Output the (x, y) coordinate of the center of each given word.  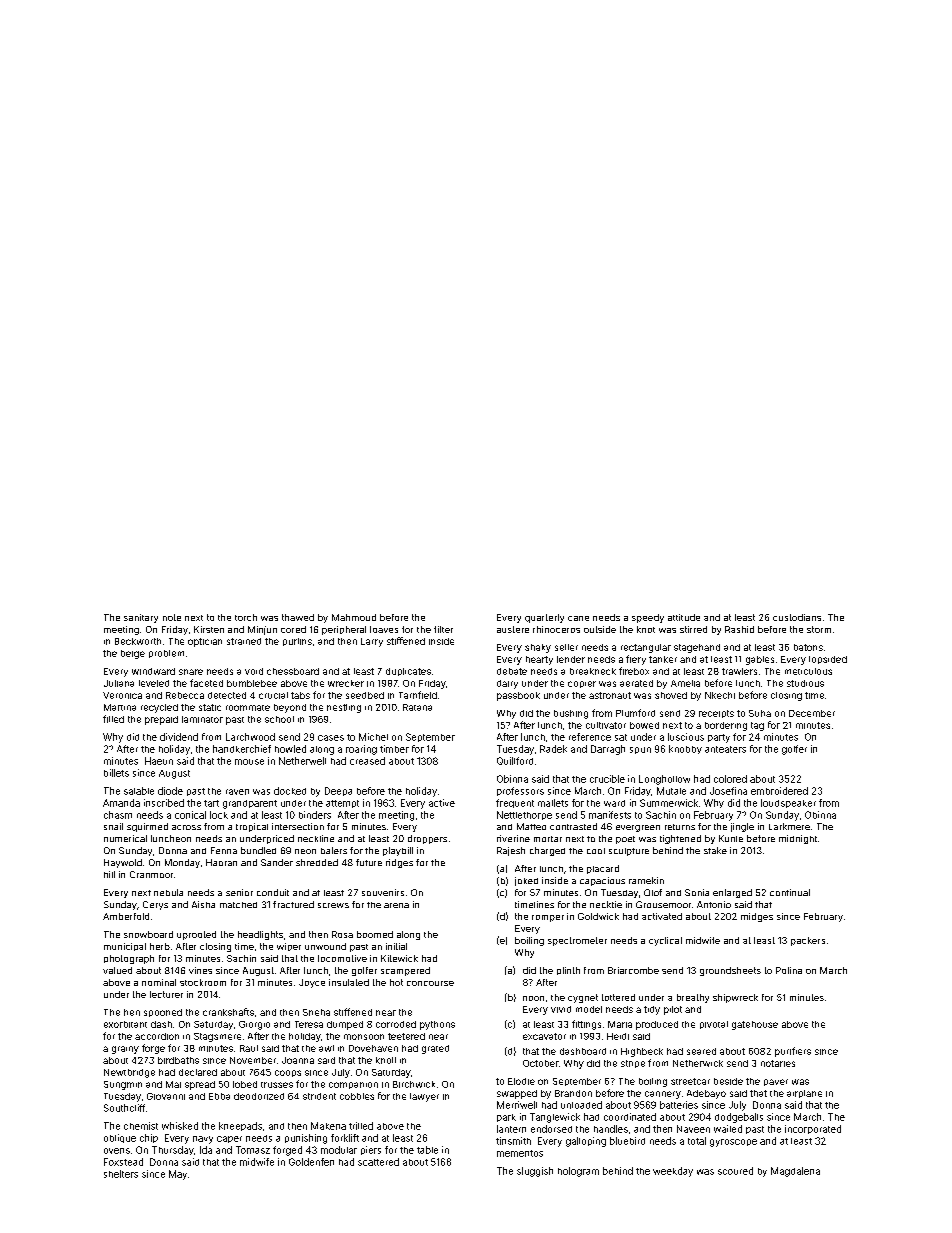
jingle (742, 827)
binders (315, 815)
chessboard (293, 671)
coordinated (630, 1117)
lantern (511, 1129)
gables (760, 660)
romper (548, 918)
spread (200, 1085)
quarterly (544, 618)
